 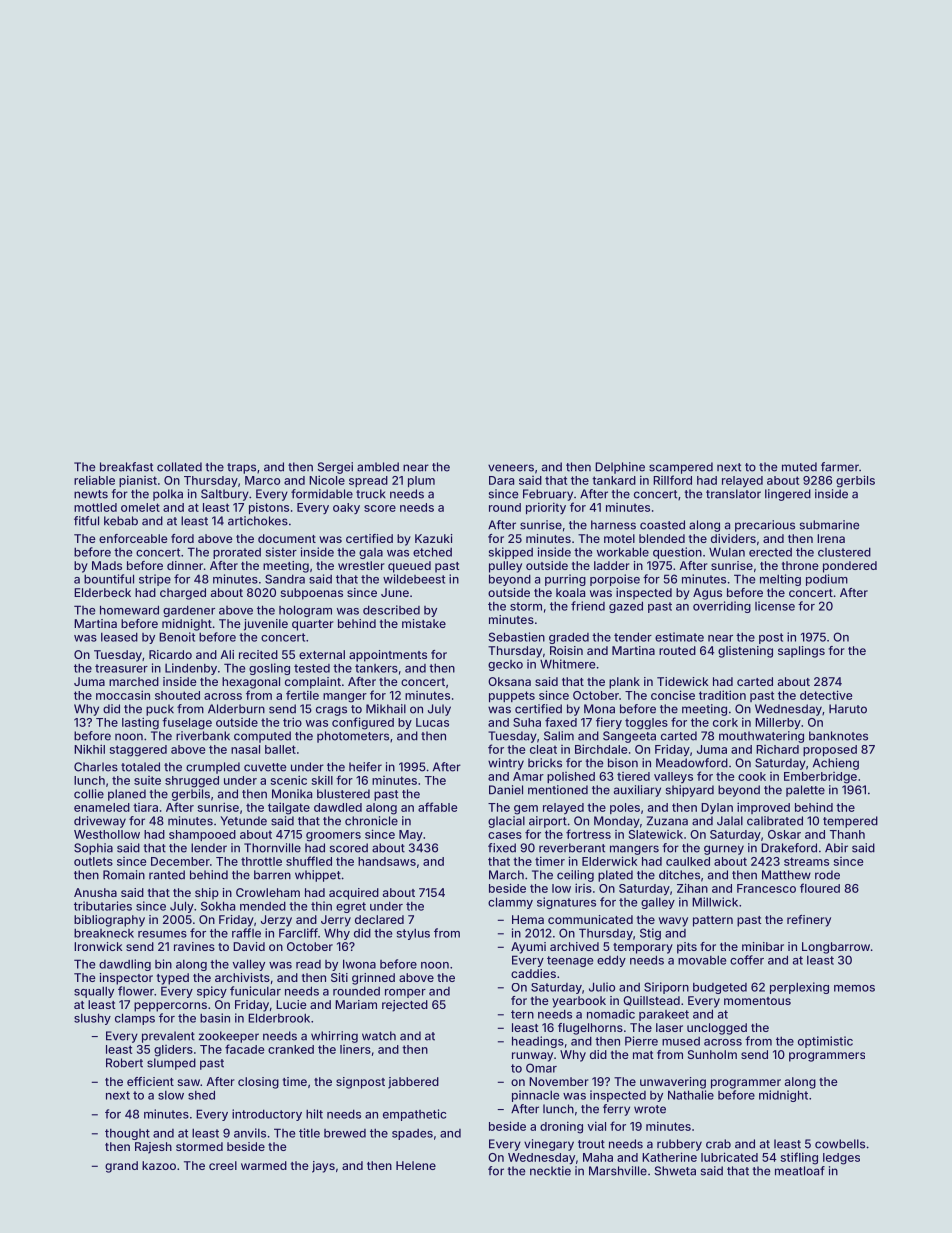 What do you see at coordinates (836, 848) in the screenshot?
I see `Abir` at bounding box center [836, 848].
